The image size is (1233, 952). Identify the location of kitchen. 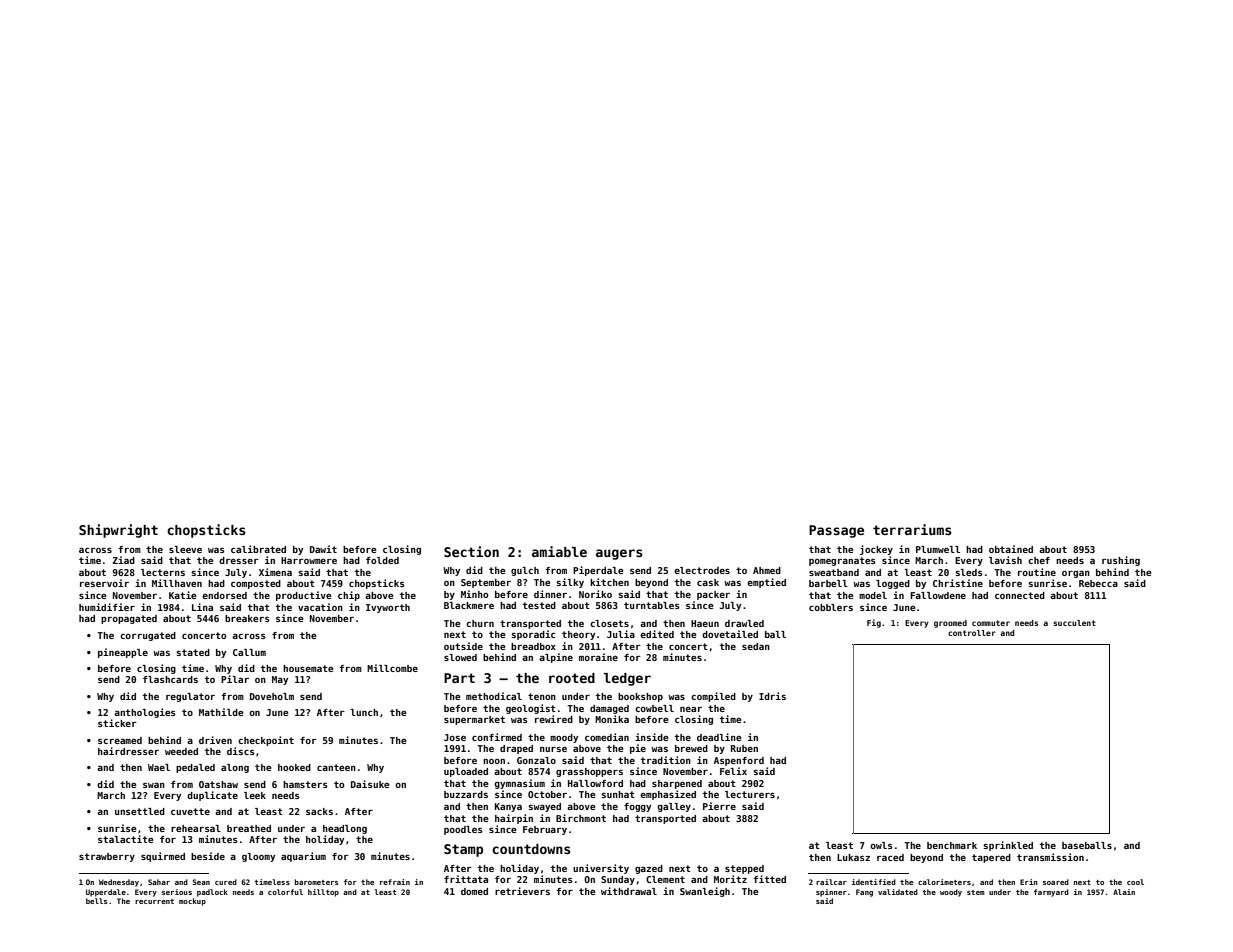
(609, 582).
